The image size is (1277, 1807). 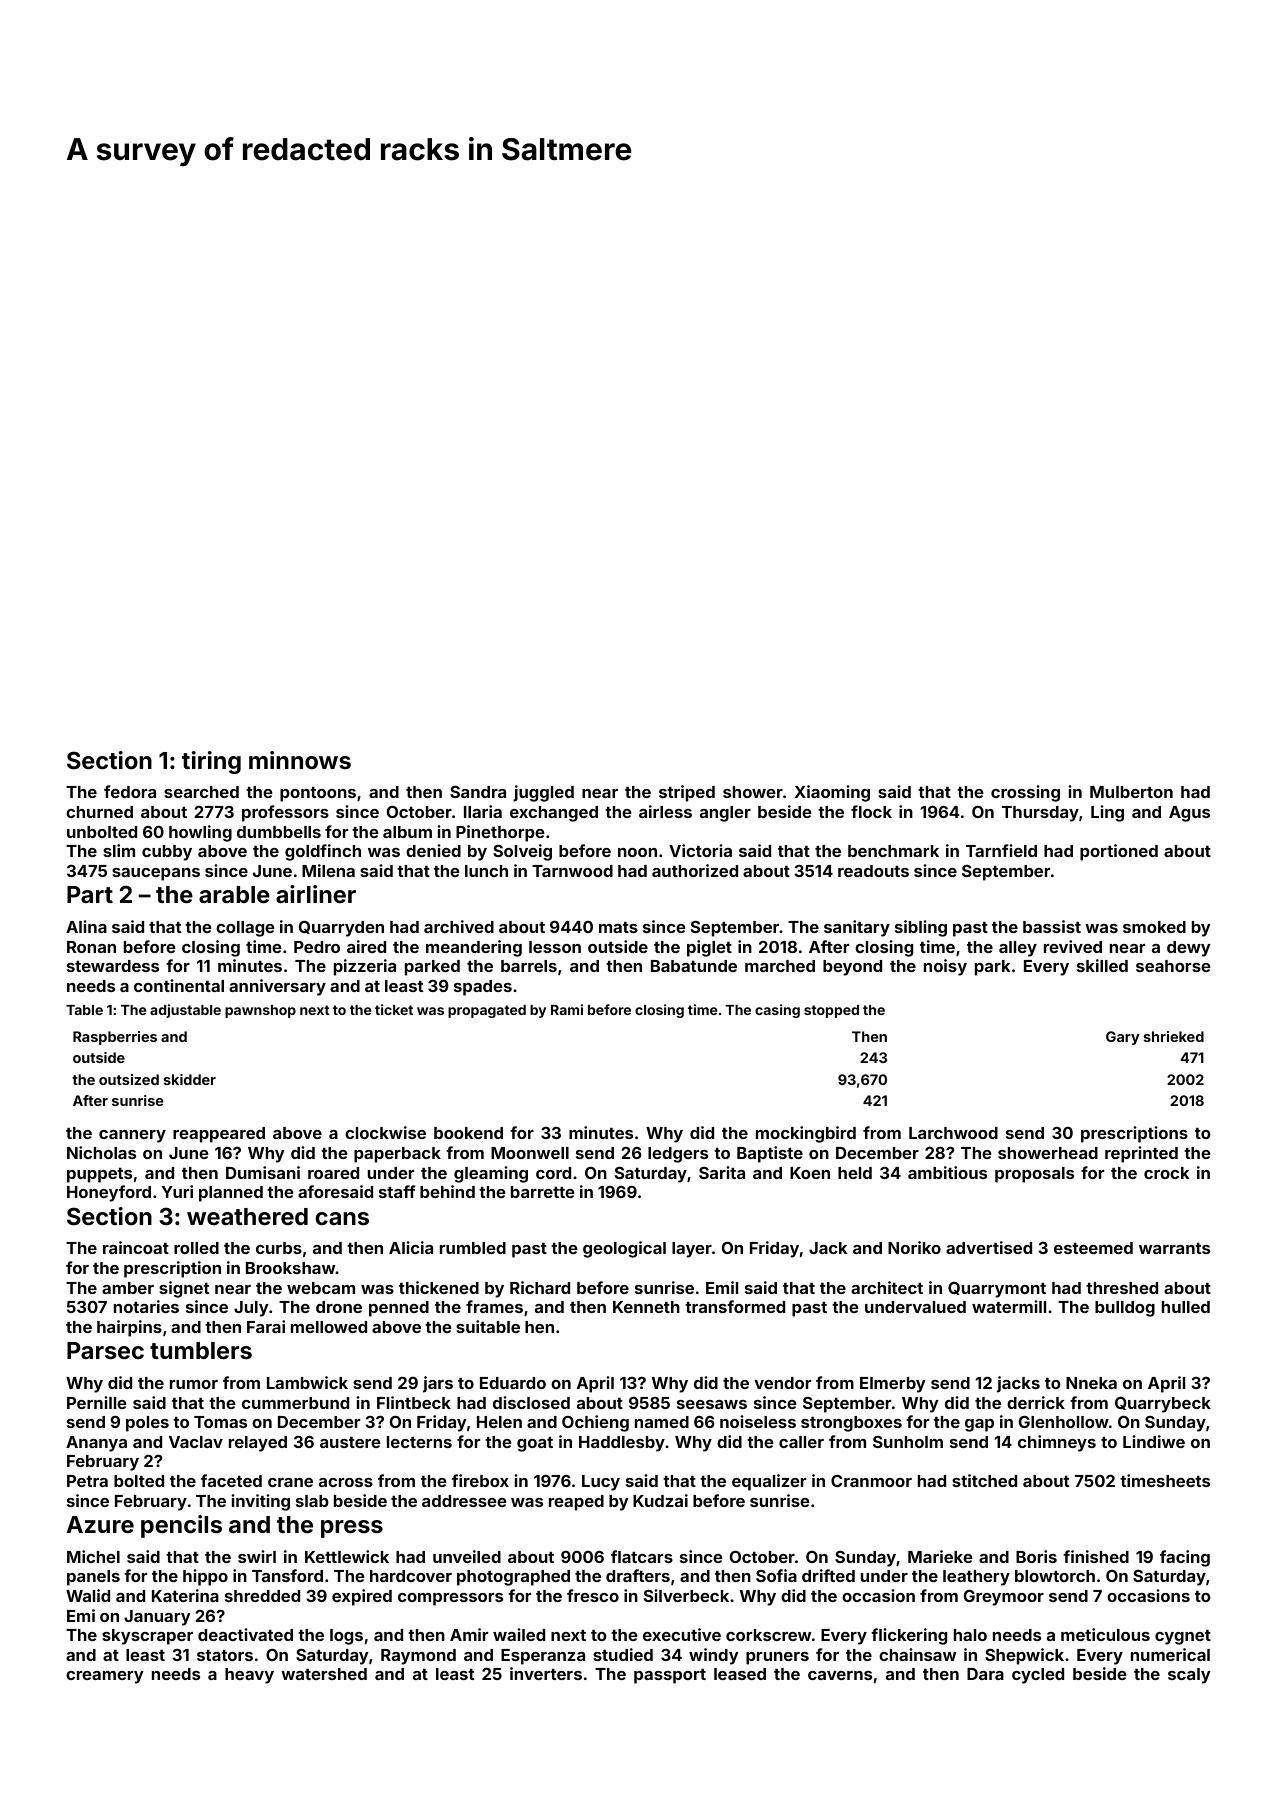 What do you see at coordinates (777, 1011) in the screenshot?
I see `casing` at bounding box center [777, 1011].
